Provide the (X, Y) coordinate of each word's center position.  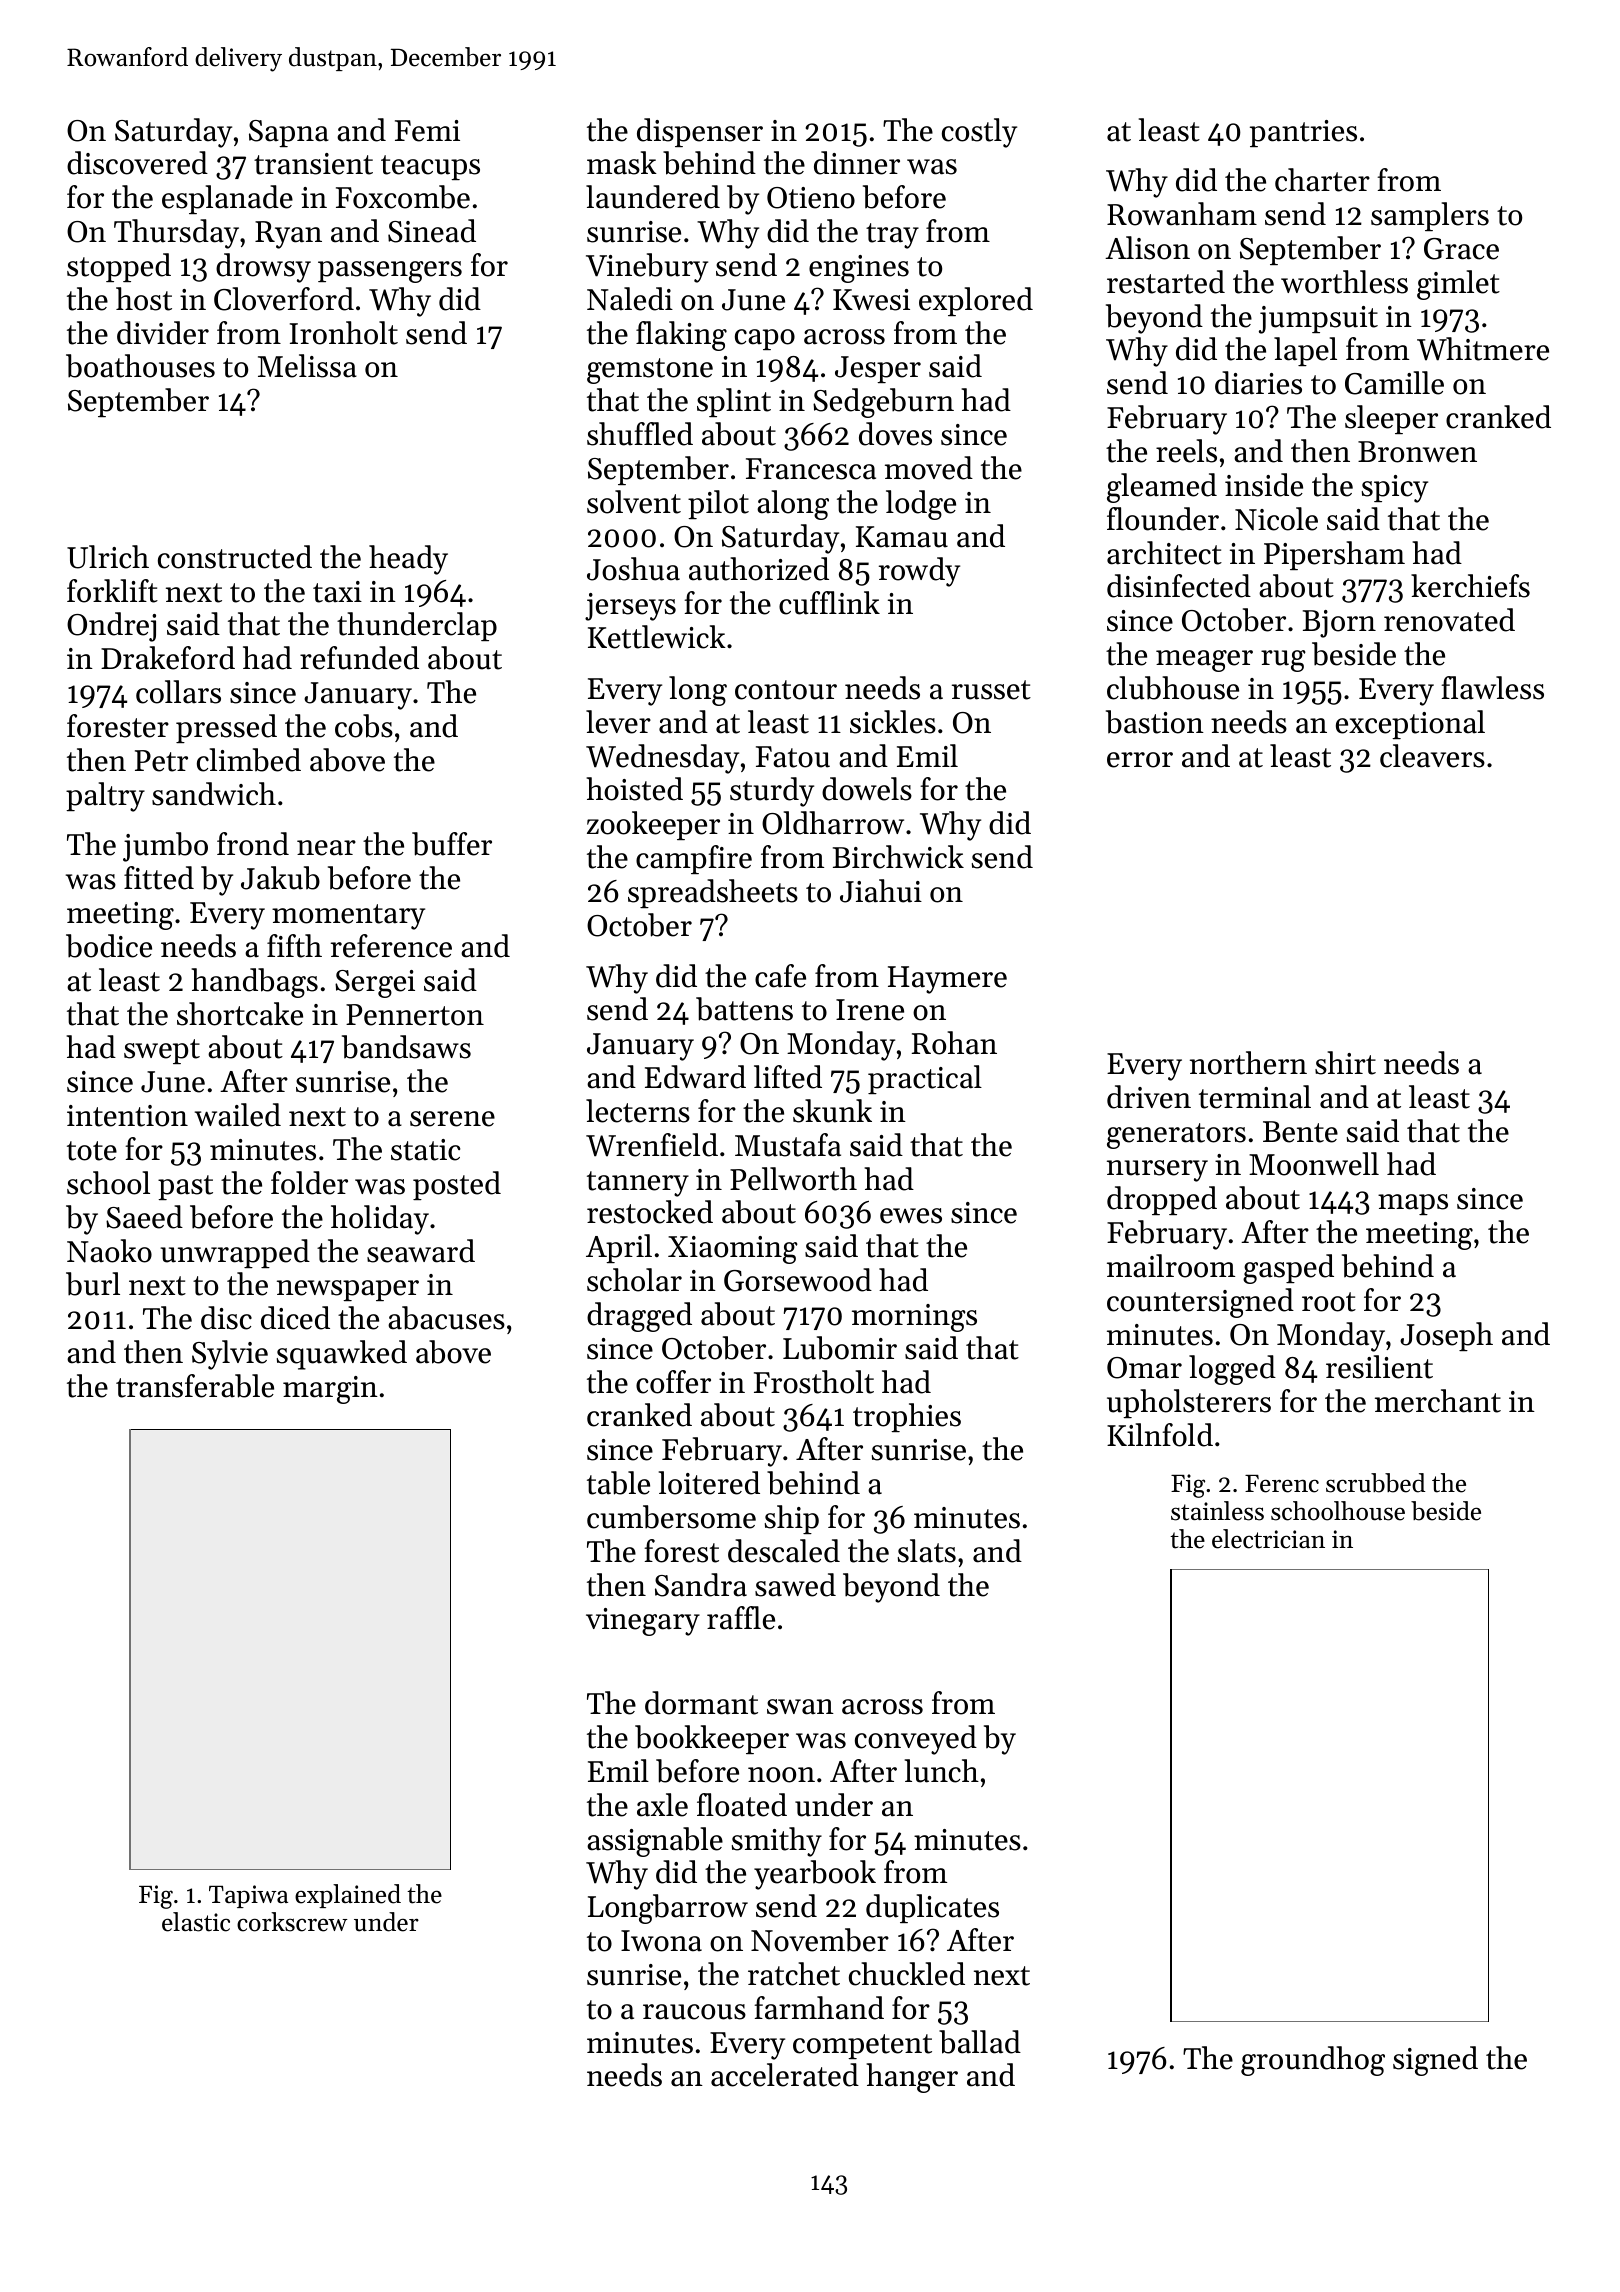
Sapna (289, 133)
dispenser (700, 132)
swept (162, 1051)
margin (330, 1390)
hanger (912, 2078)
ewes (911, 1216)
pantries (1303, 133)
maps (1413, 1204)
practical (925, 1079)
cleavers (1432, 756)
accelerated (785, 2075)
